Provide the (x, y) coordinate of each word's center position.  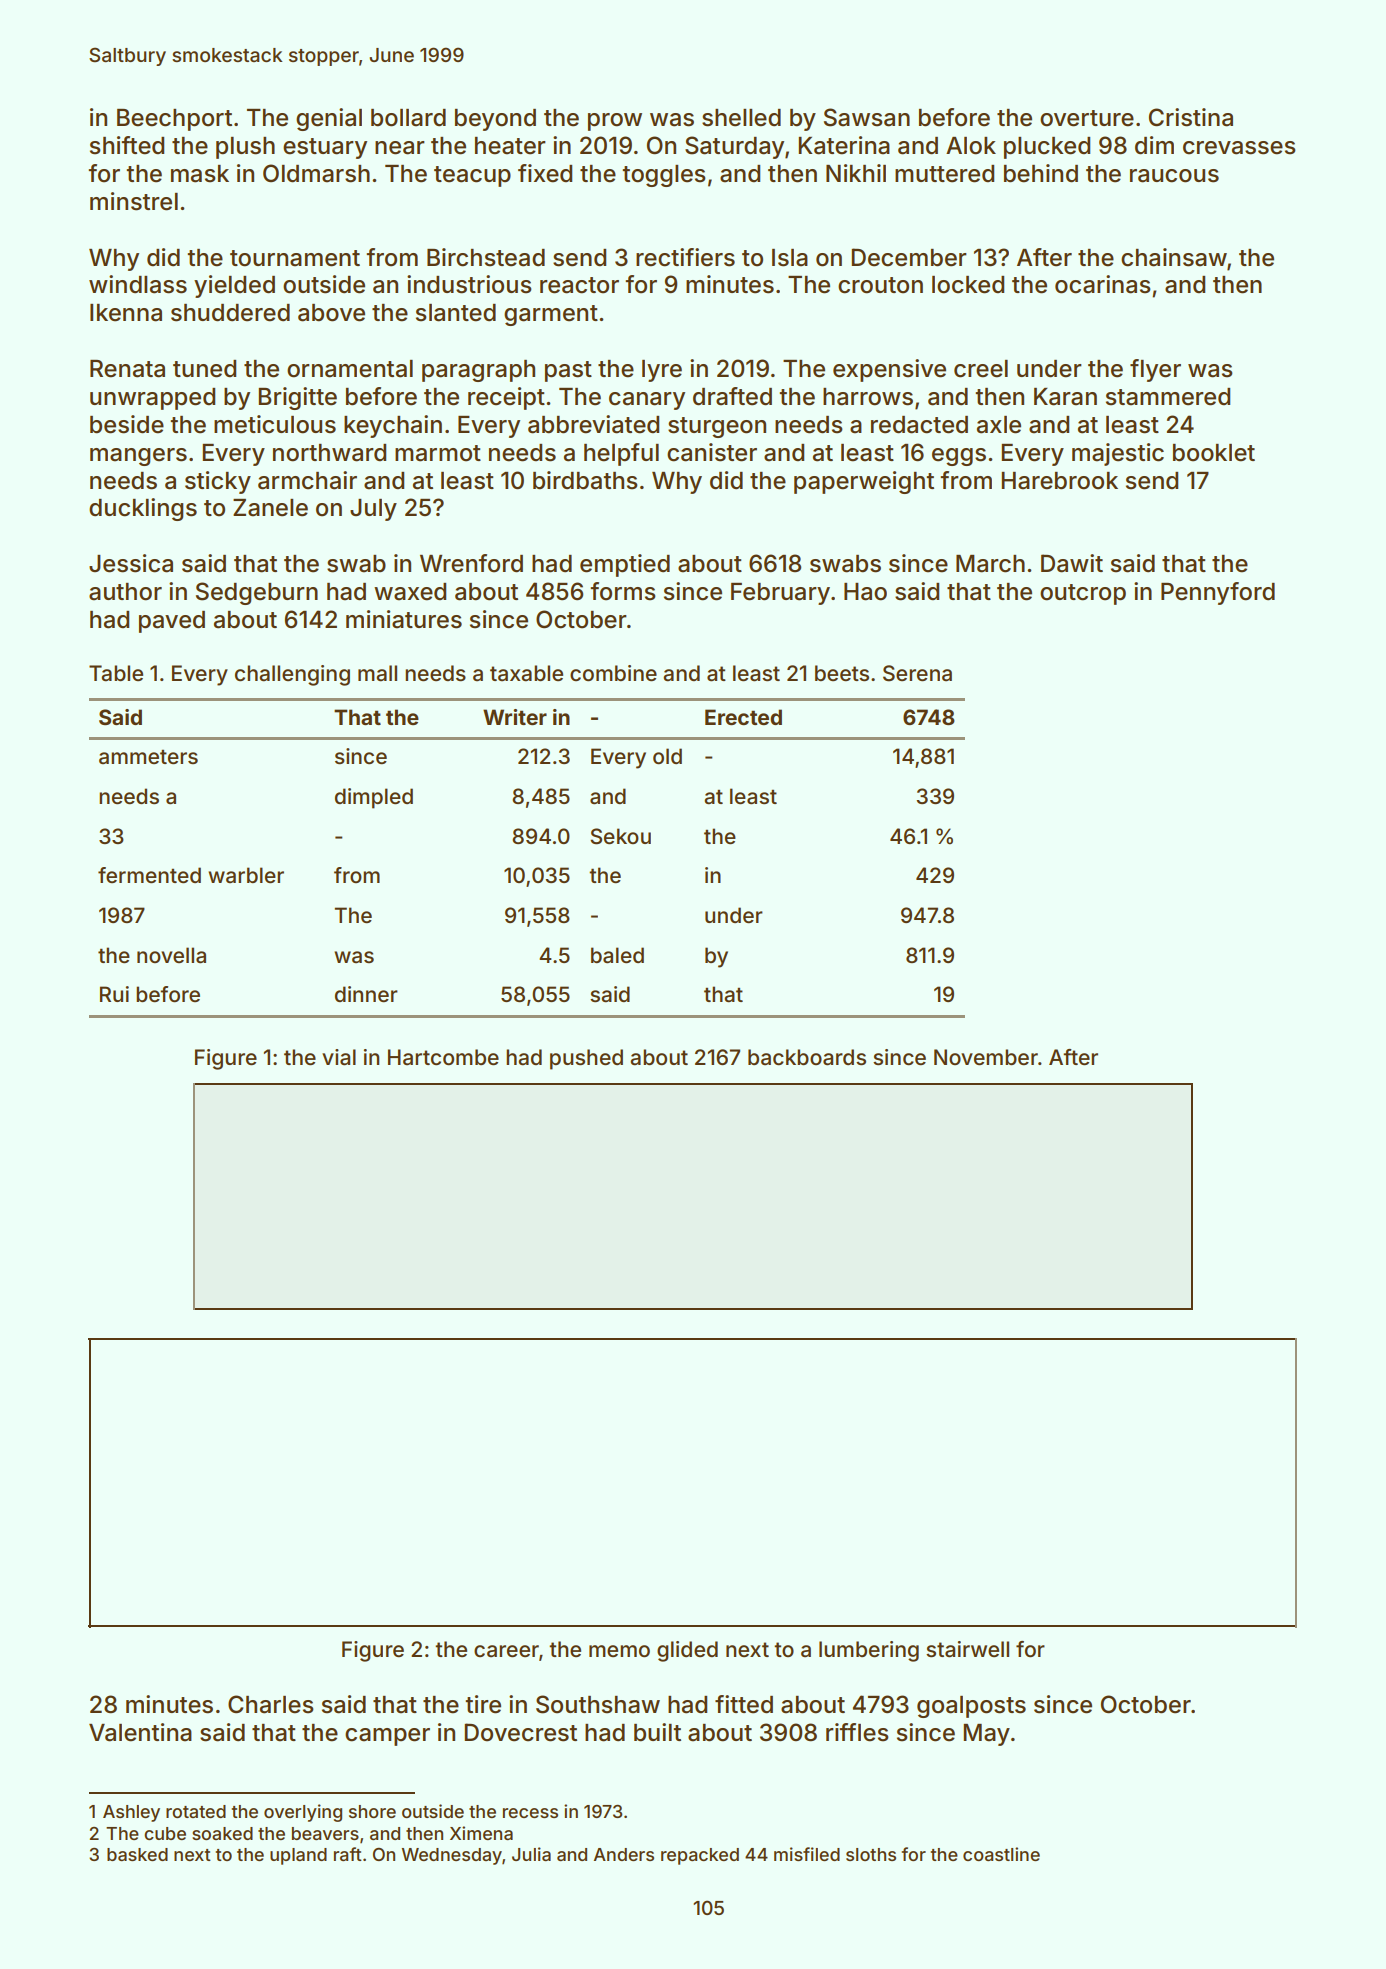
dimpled (374, 798)
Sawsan (867, 117)
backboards (807, 1057)
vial (339, 1057)
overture (1087, 118)
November (986, 1057)
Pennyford (1218, 593)
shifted (127, 145)
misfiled (807, 1854)
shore (372, 1811)
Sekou (620, 836)
